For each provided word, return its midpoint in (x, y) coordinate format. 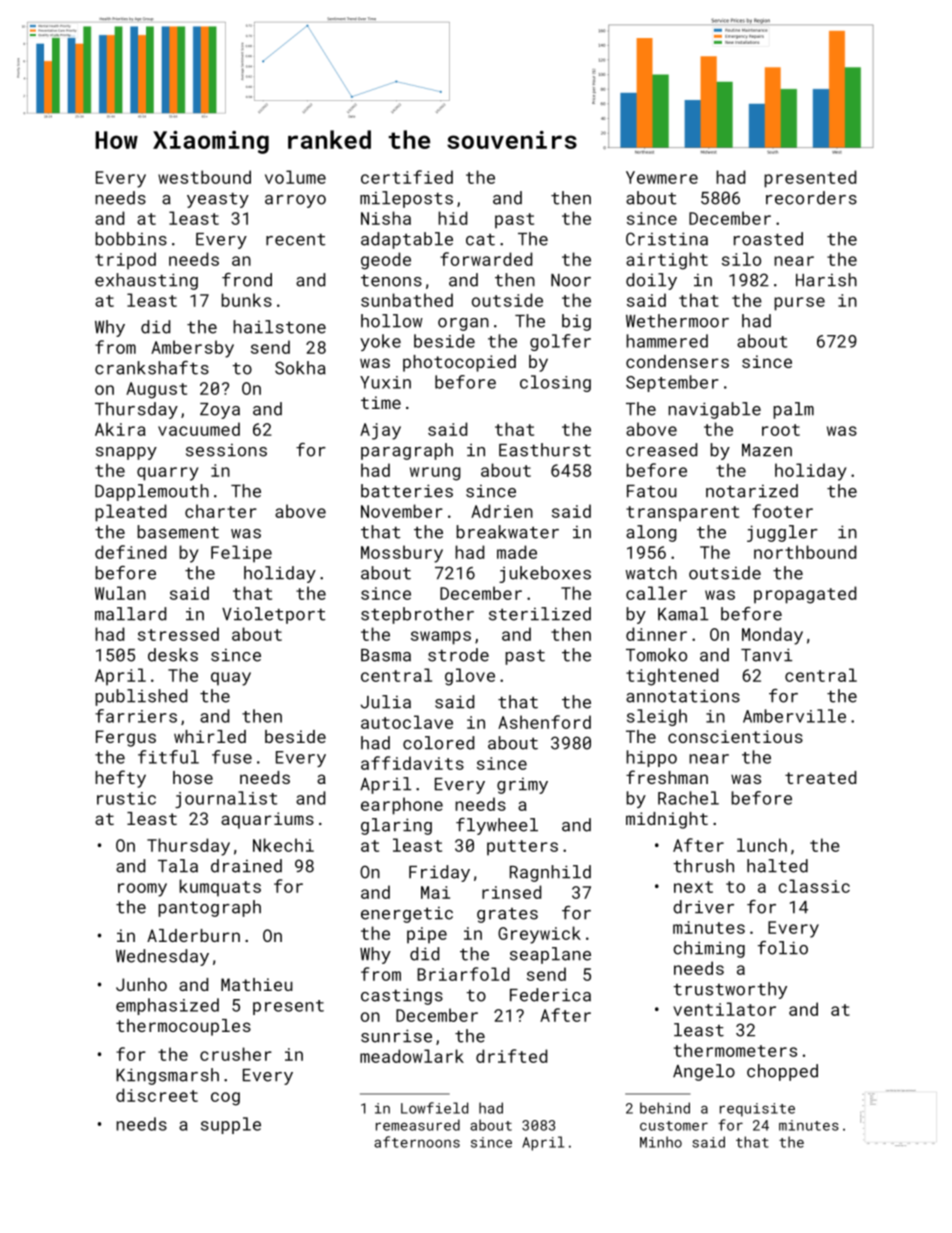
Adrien (502, 511)
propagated (805, 595)
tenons (391, 281)
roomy (142, 890)
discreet (157, 1095)
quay (231, 679)
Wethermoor (677, 321)
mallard (130, 614)
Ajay (380, 431)
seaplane (550, 955)
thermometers (735, 1050)
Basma (386, 655)
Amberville (794, 716)
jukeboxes (545, 574)
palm (793, 410)
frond (247, 280)
